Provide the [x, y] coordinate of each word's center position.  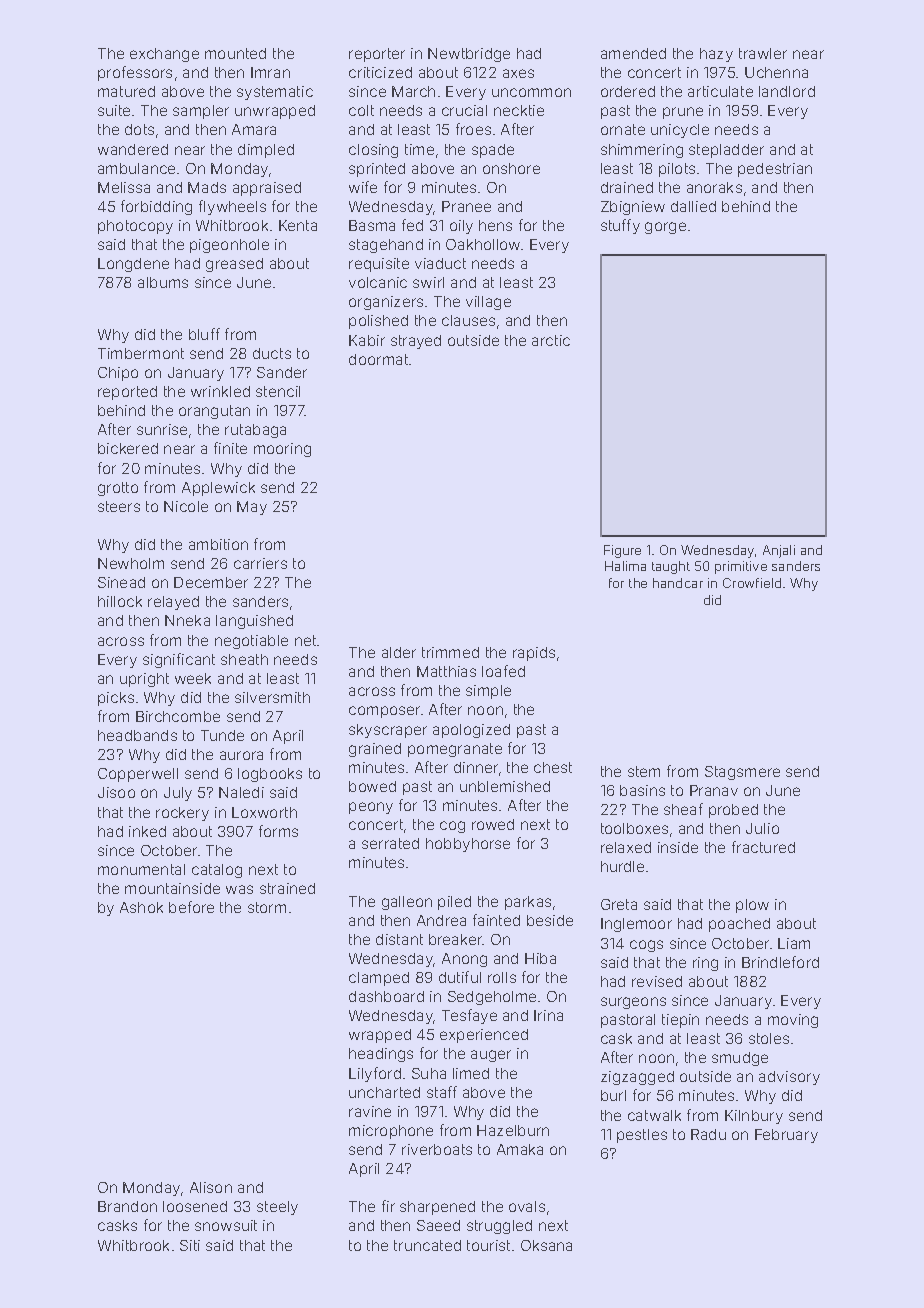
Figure [622, 551]
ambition [218, 544]
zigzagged [637, 1078]
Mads [207, 187]
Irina [548, 1015]
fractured [763, 847]
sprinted [377, 170]
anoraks [714, 187]
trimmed [450, 652]
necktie [519, 110]
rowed [493, 824]
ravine [370, 1111]
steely [277, 1208]
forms [278, 831]
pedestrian [775, 170]
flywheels [232, 207]
